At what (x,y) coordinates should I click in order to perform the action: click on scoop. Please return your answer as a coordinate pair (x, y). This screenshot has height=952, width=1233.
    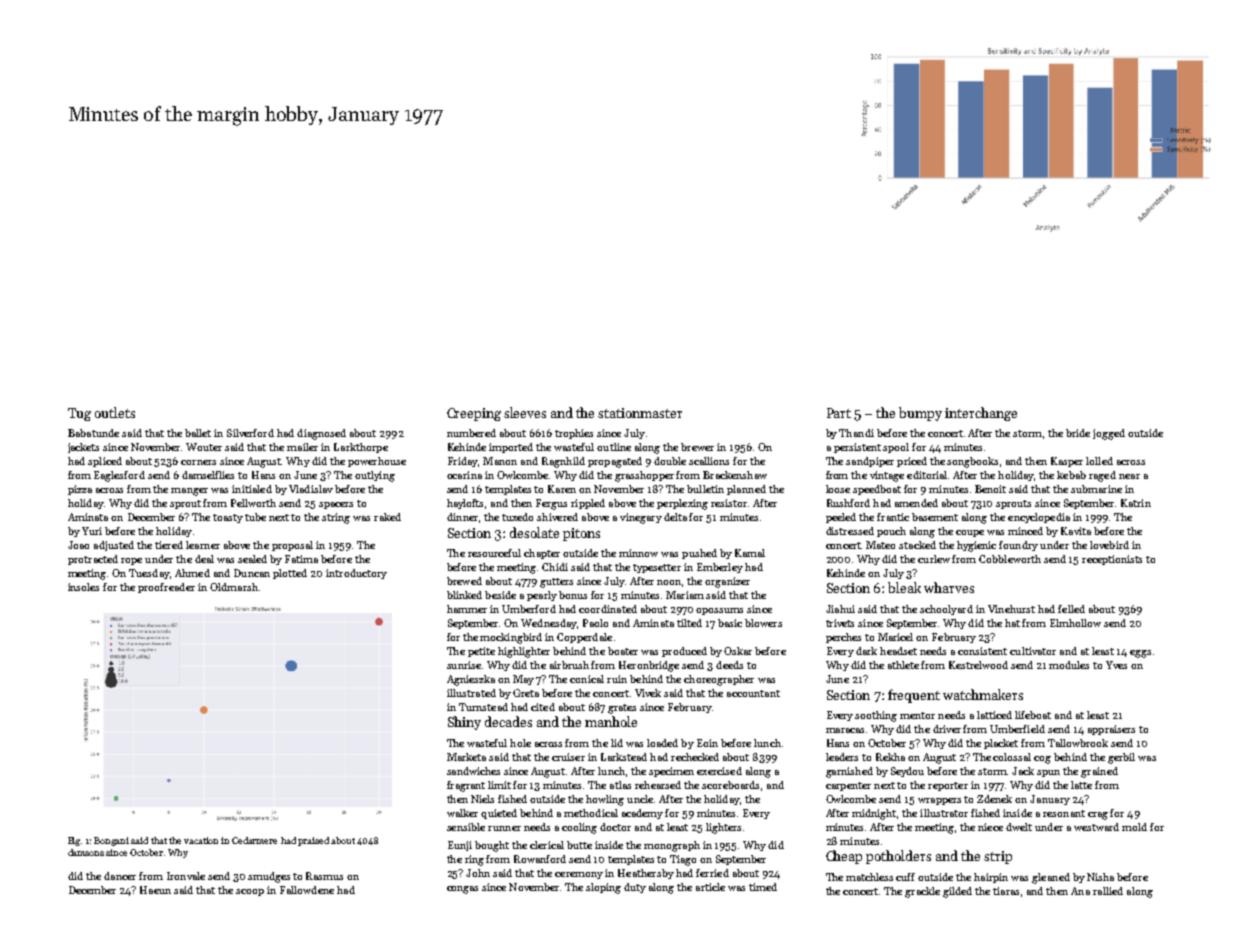
    Looking at the image, I should click on (250, 892).
